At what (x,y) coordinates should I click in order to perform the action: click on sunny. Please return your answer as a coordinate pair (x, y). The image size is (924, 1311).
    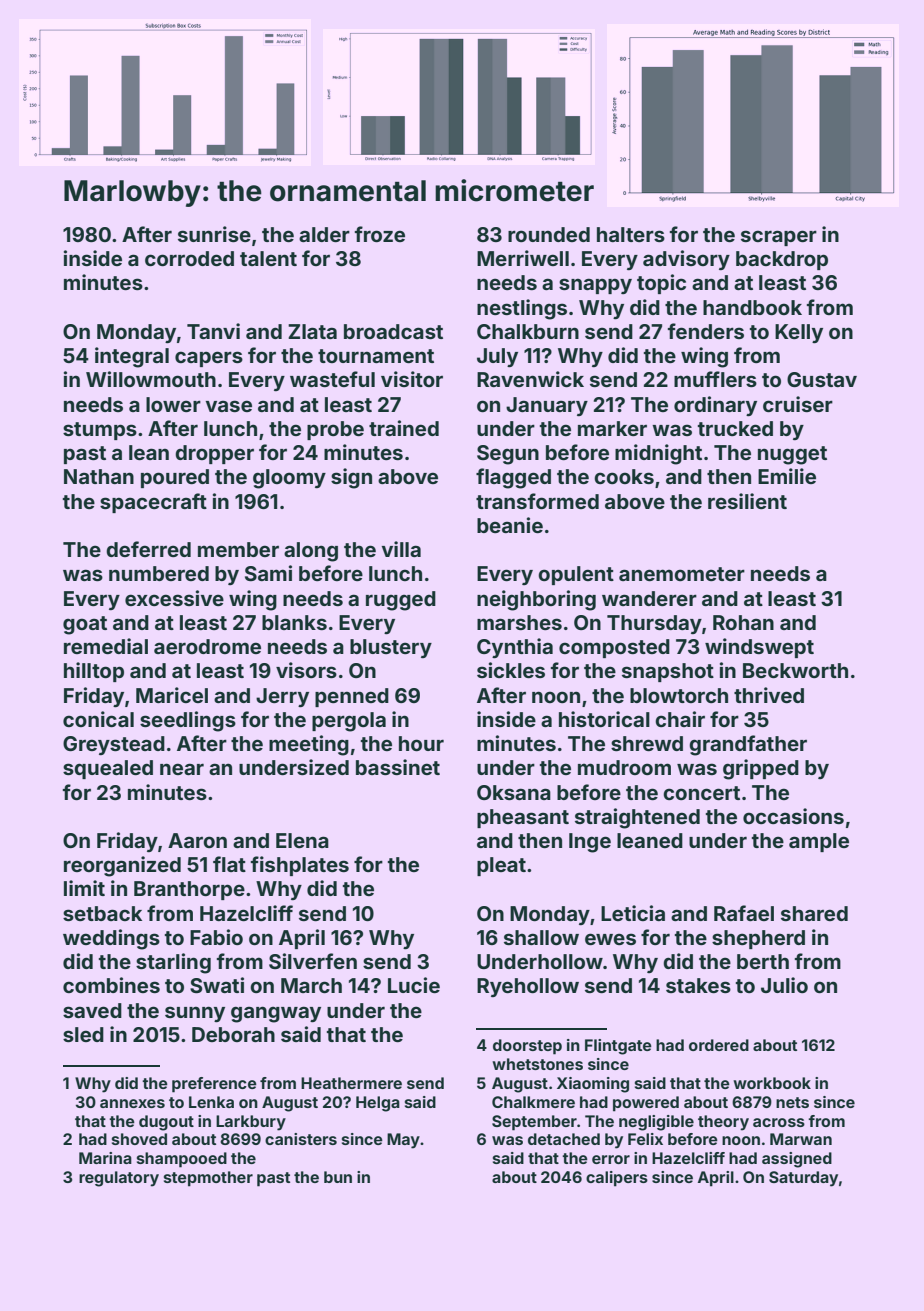
    Looking at the image, I should click on (195, 1014).
